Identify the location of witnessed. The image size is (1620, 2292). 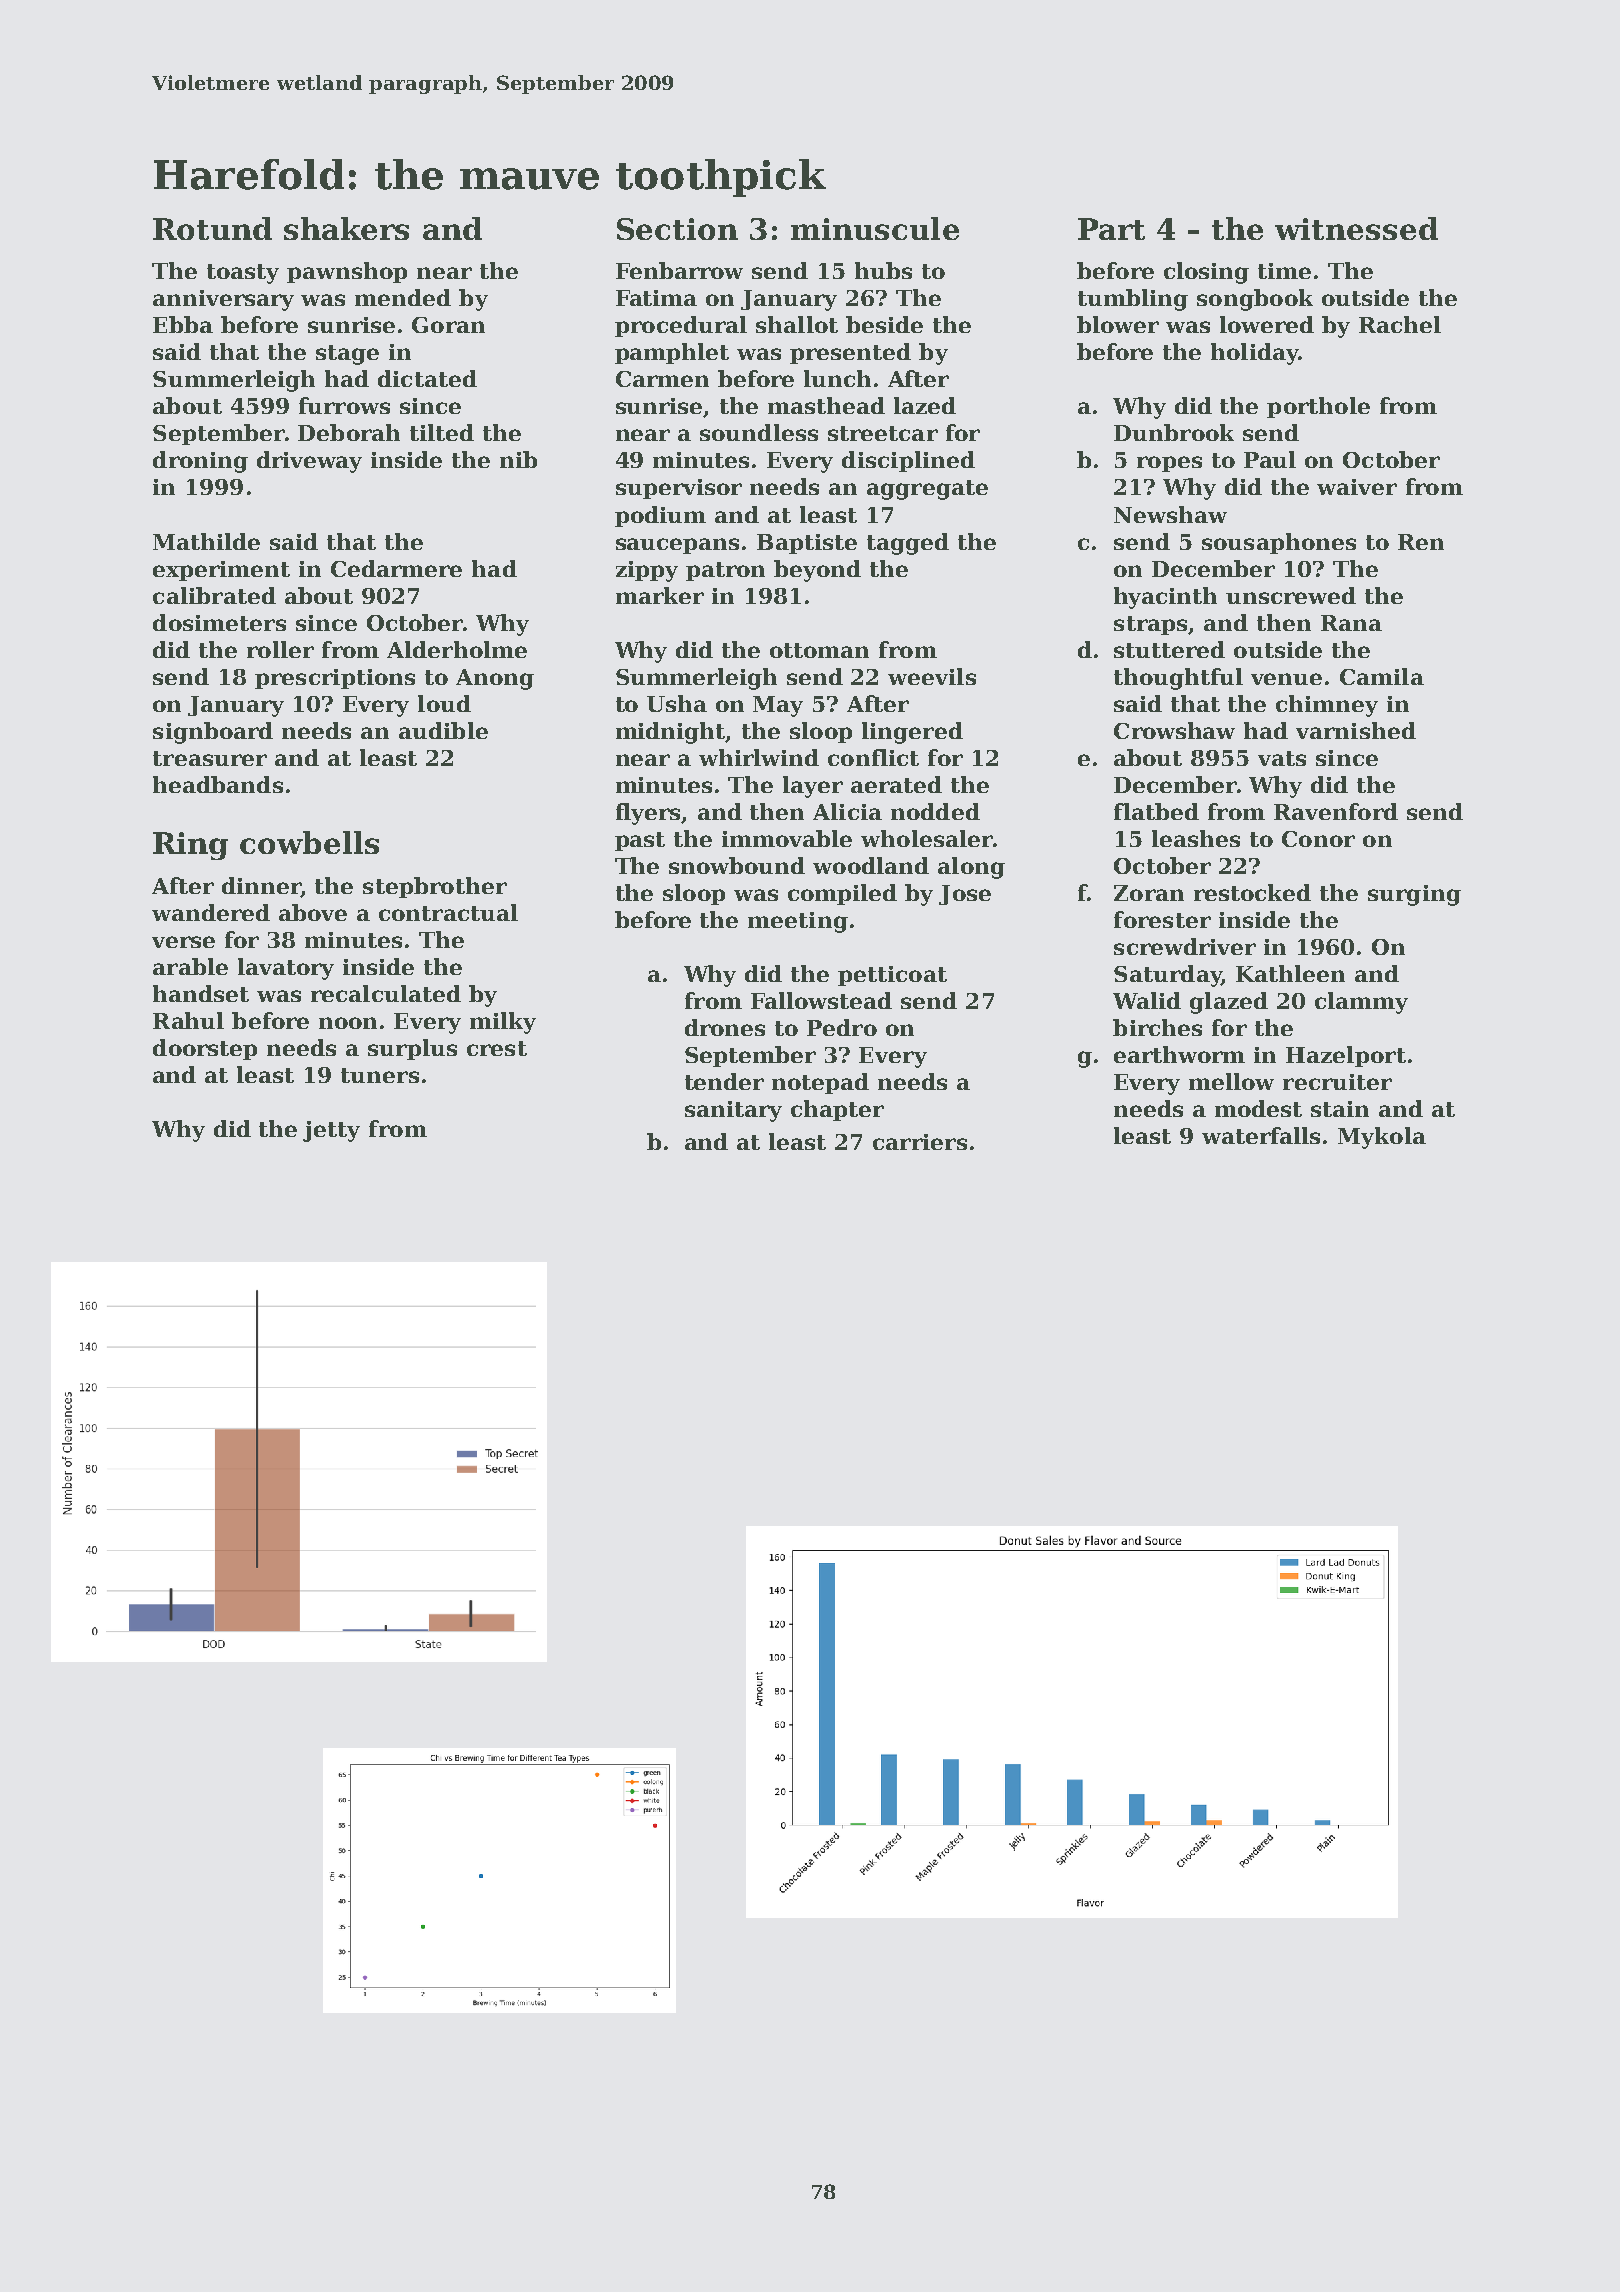
(1356, 228).
